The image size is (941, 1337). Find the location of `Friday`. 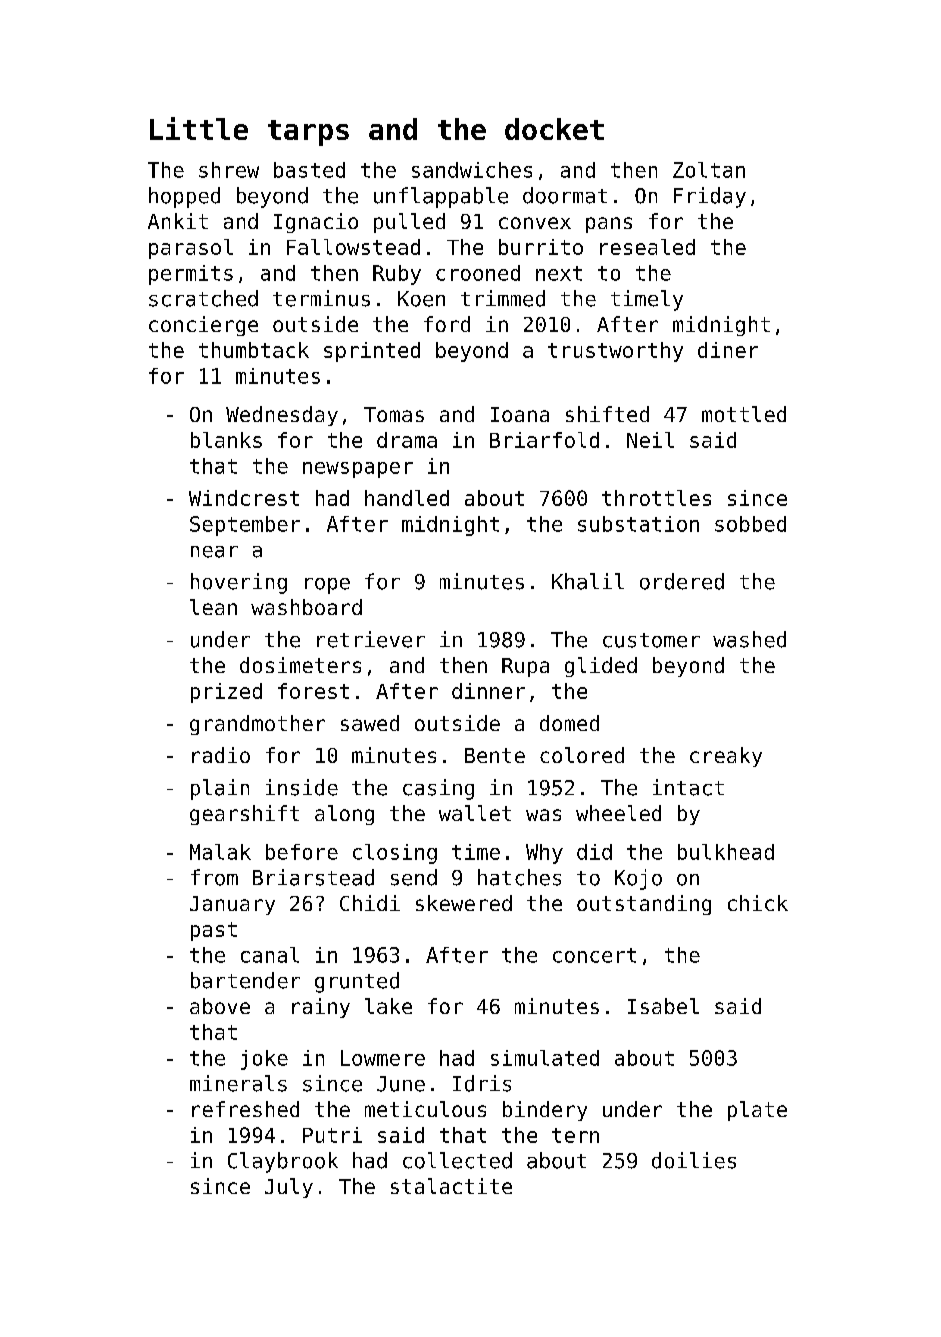

Friday is located at coordinates (710, 197).
